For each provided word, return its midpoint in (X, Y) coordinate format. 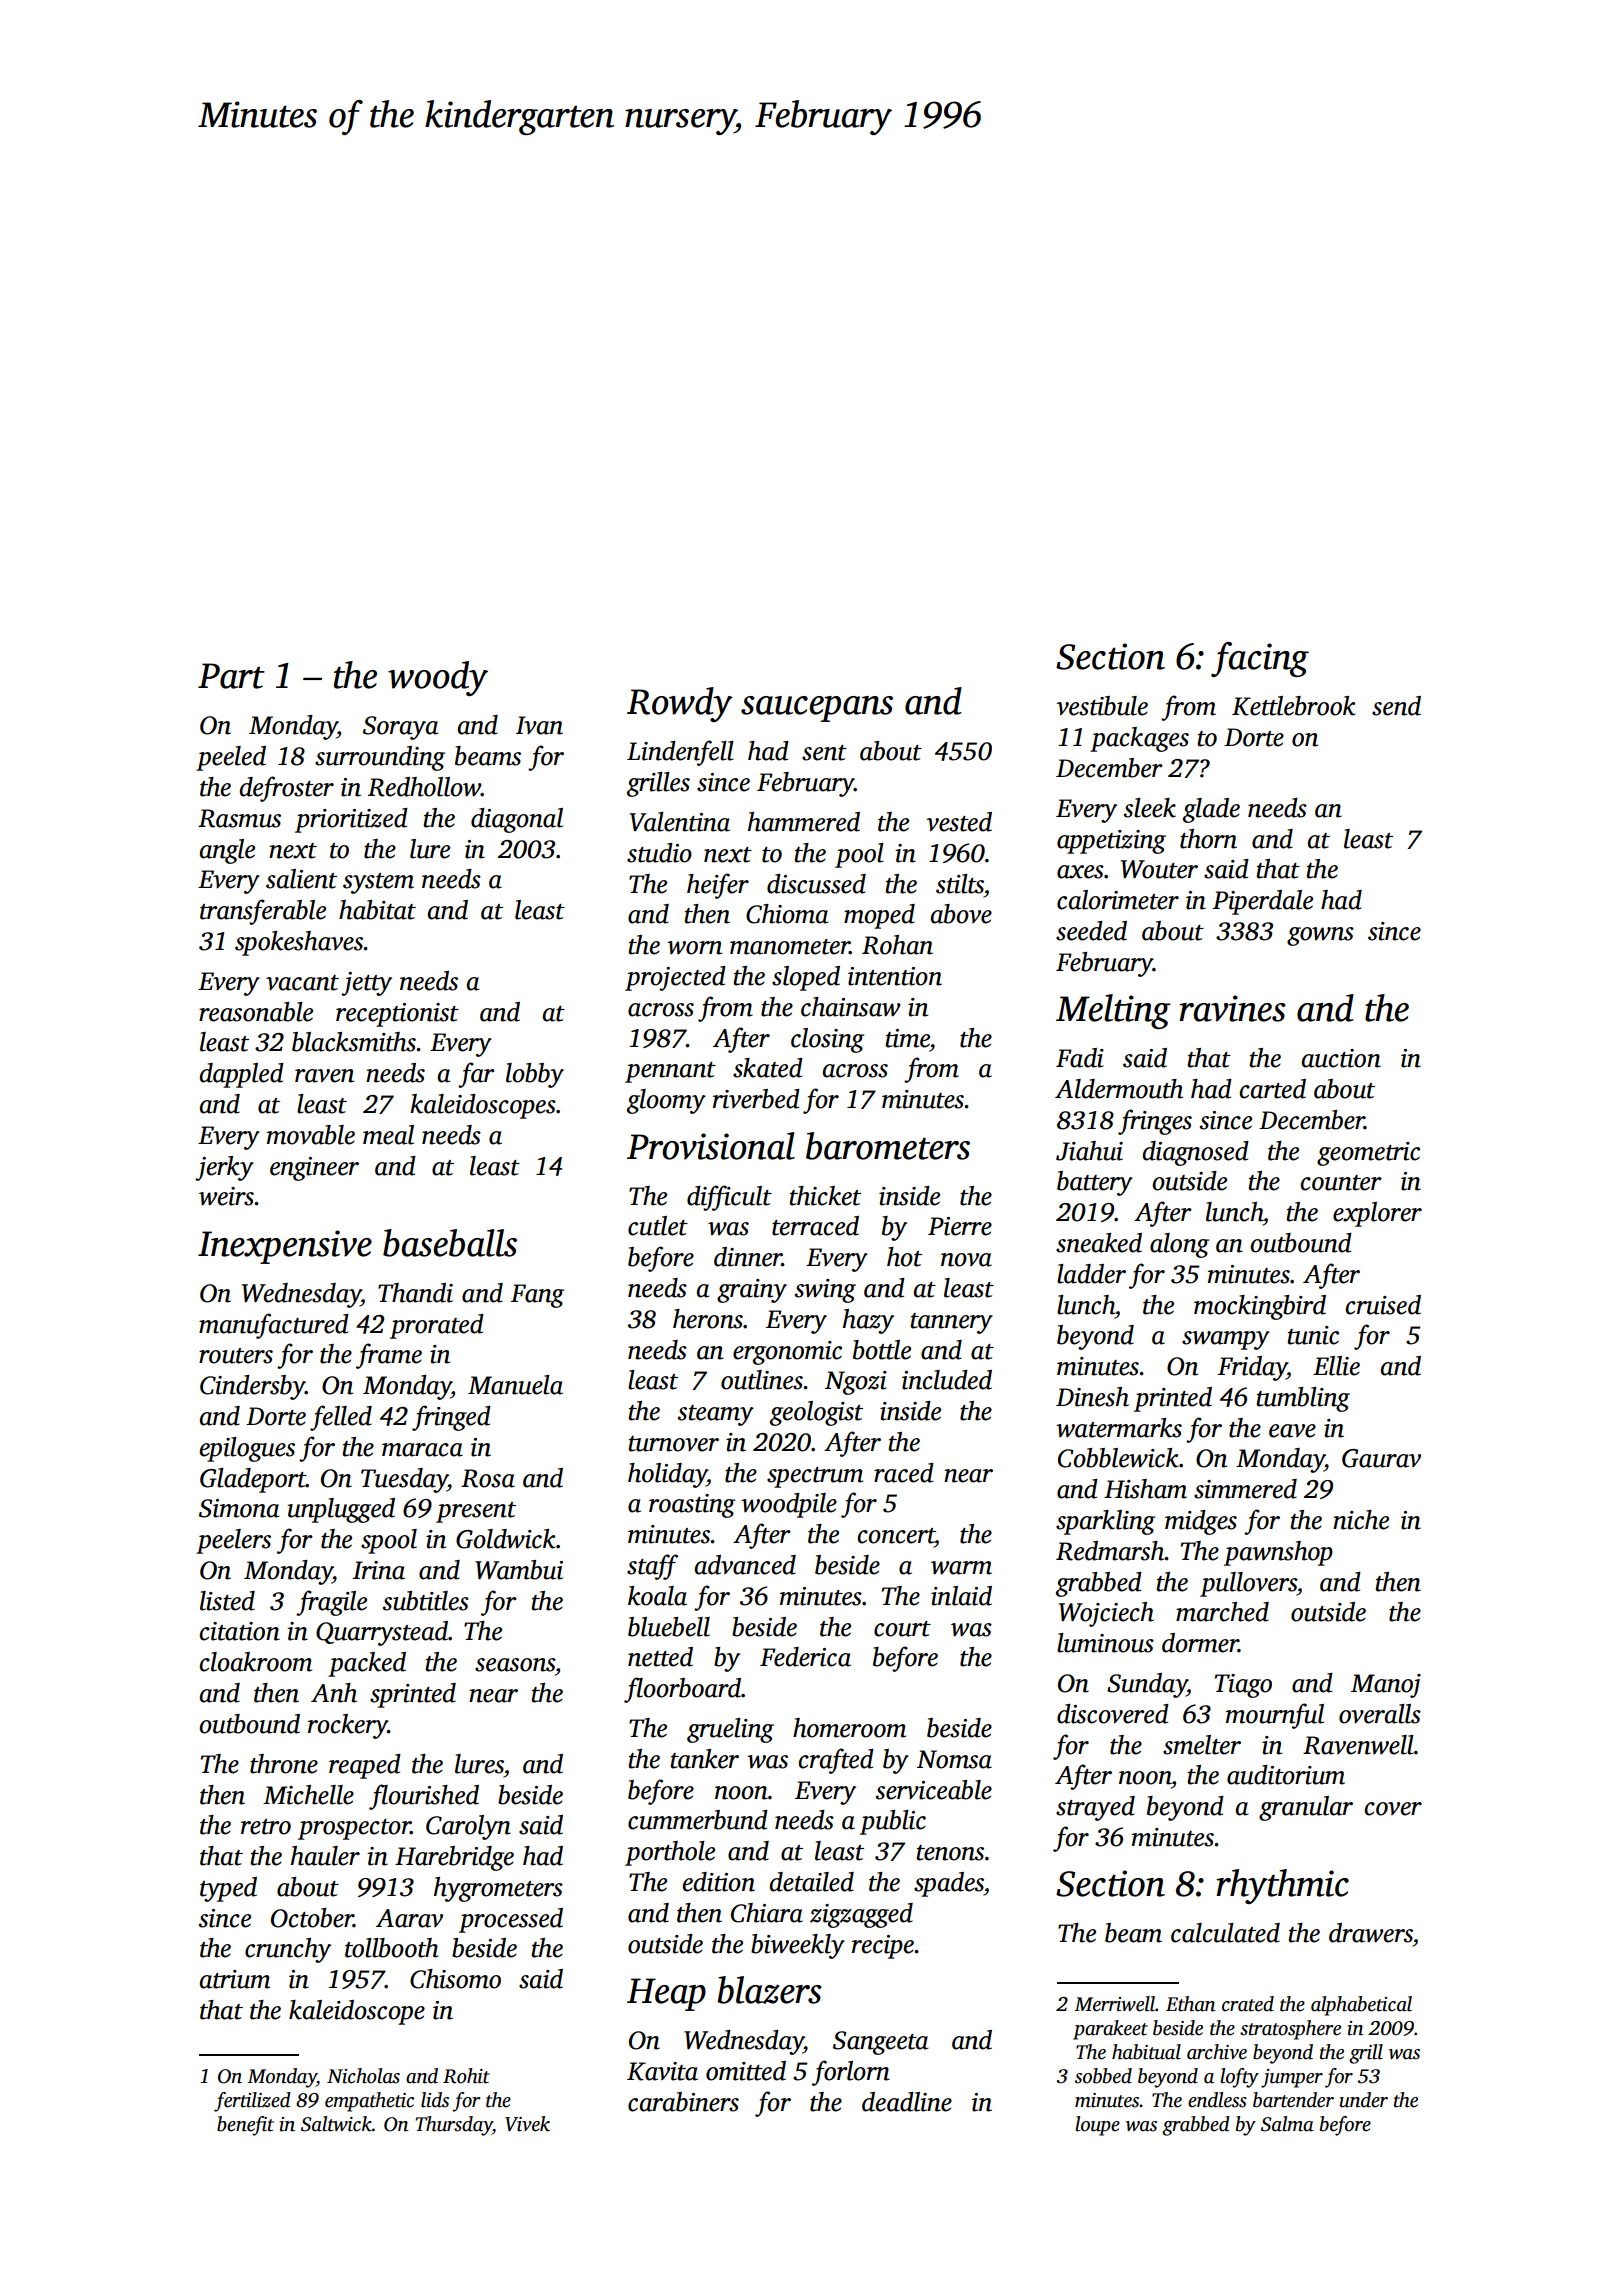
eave (1292, 1431)
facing (1260, 659)
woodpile (789, 1505)
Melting (1113, 1011)
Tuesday (404, 1480)
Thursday (454, 2126)
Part (231, 676)
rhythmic (1282, 1886)
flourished (424, 1797)
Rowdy (680, 704)
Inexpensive (285, 1247)
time (908, 1038)
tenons (950, 1853)
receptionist (397, 1015)
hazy (868, 1321)
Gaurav (1381, 1458)
